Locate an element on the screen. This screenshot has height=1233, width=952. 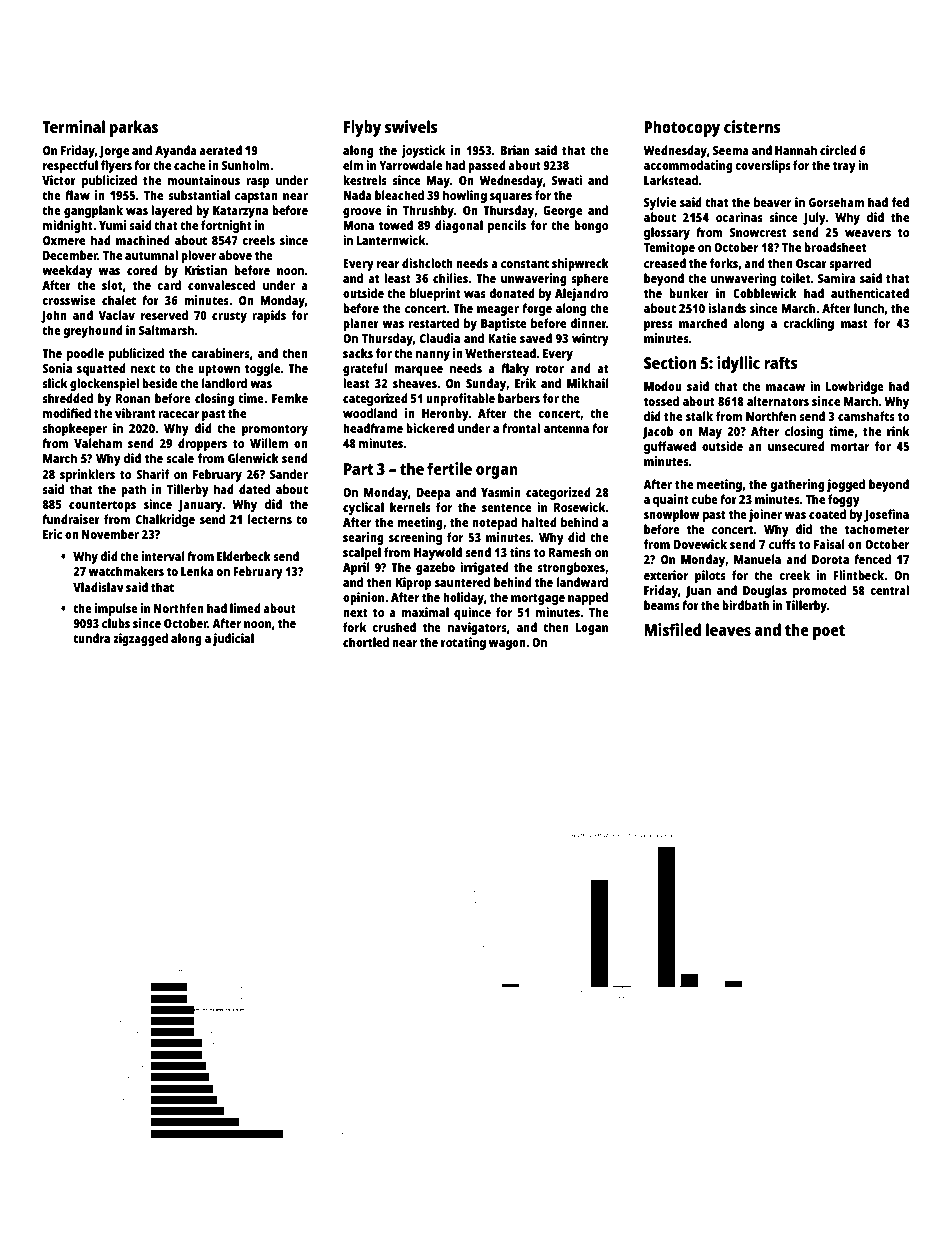
Deepa is located at coordinates (433, 494).
